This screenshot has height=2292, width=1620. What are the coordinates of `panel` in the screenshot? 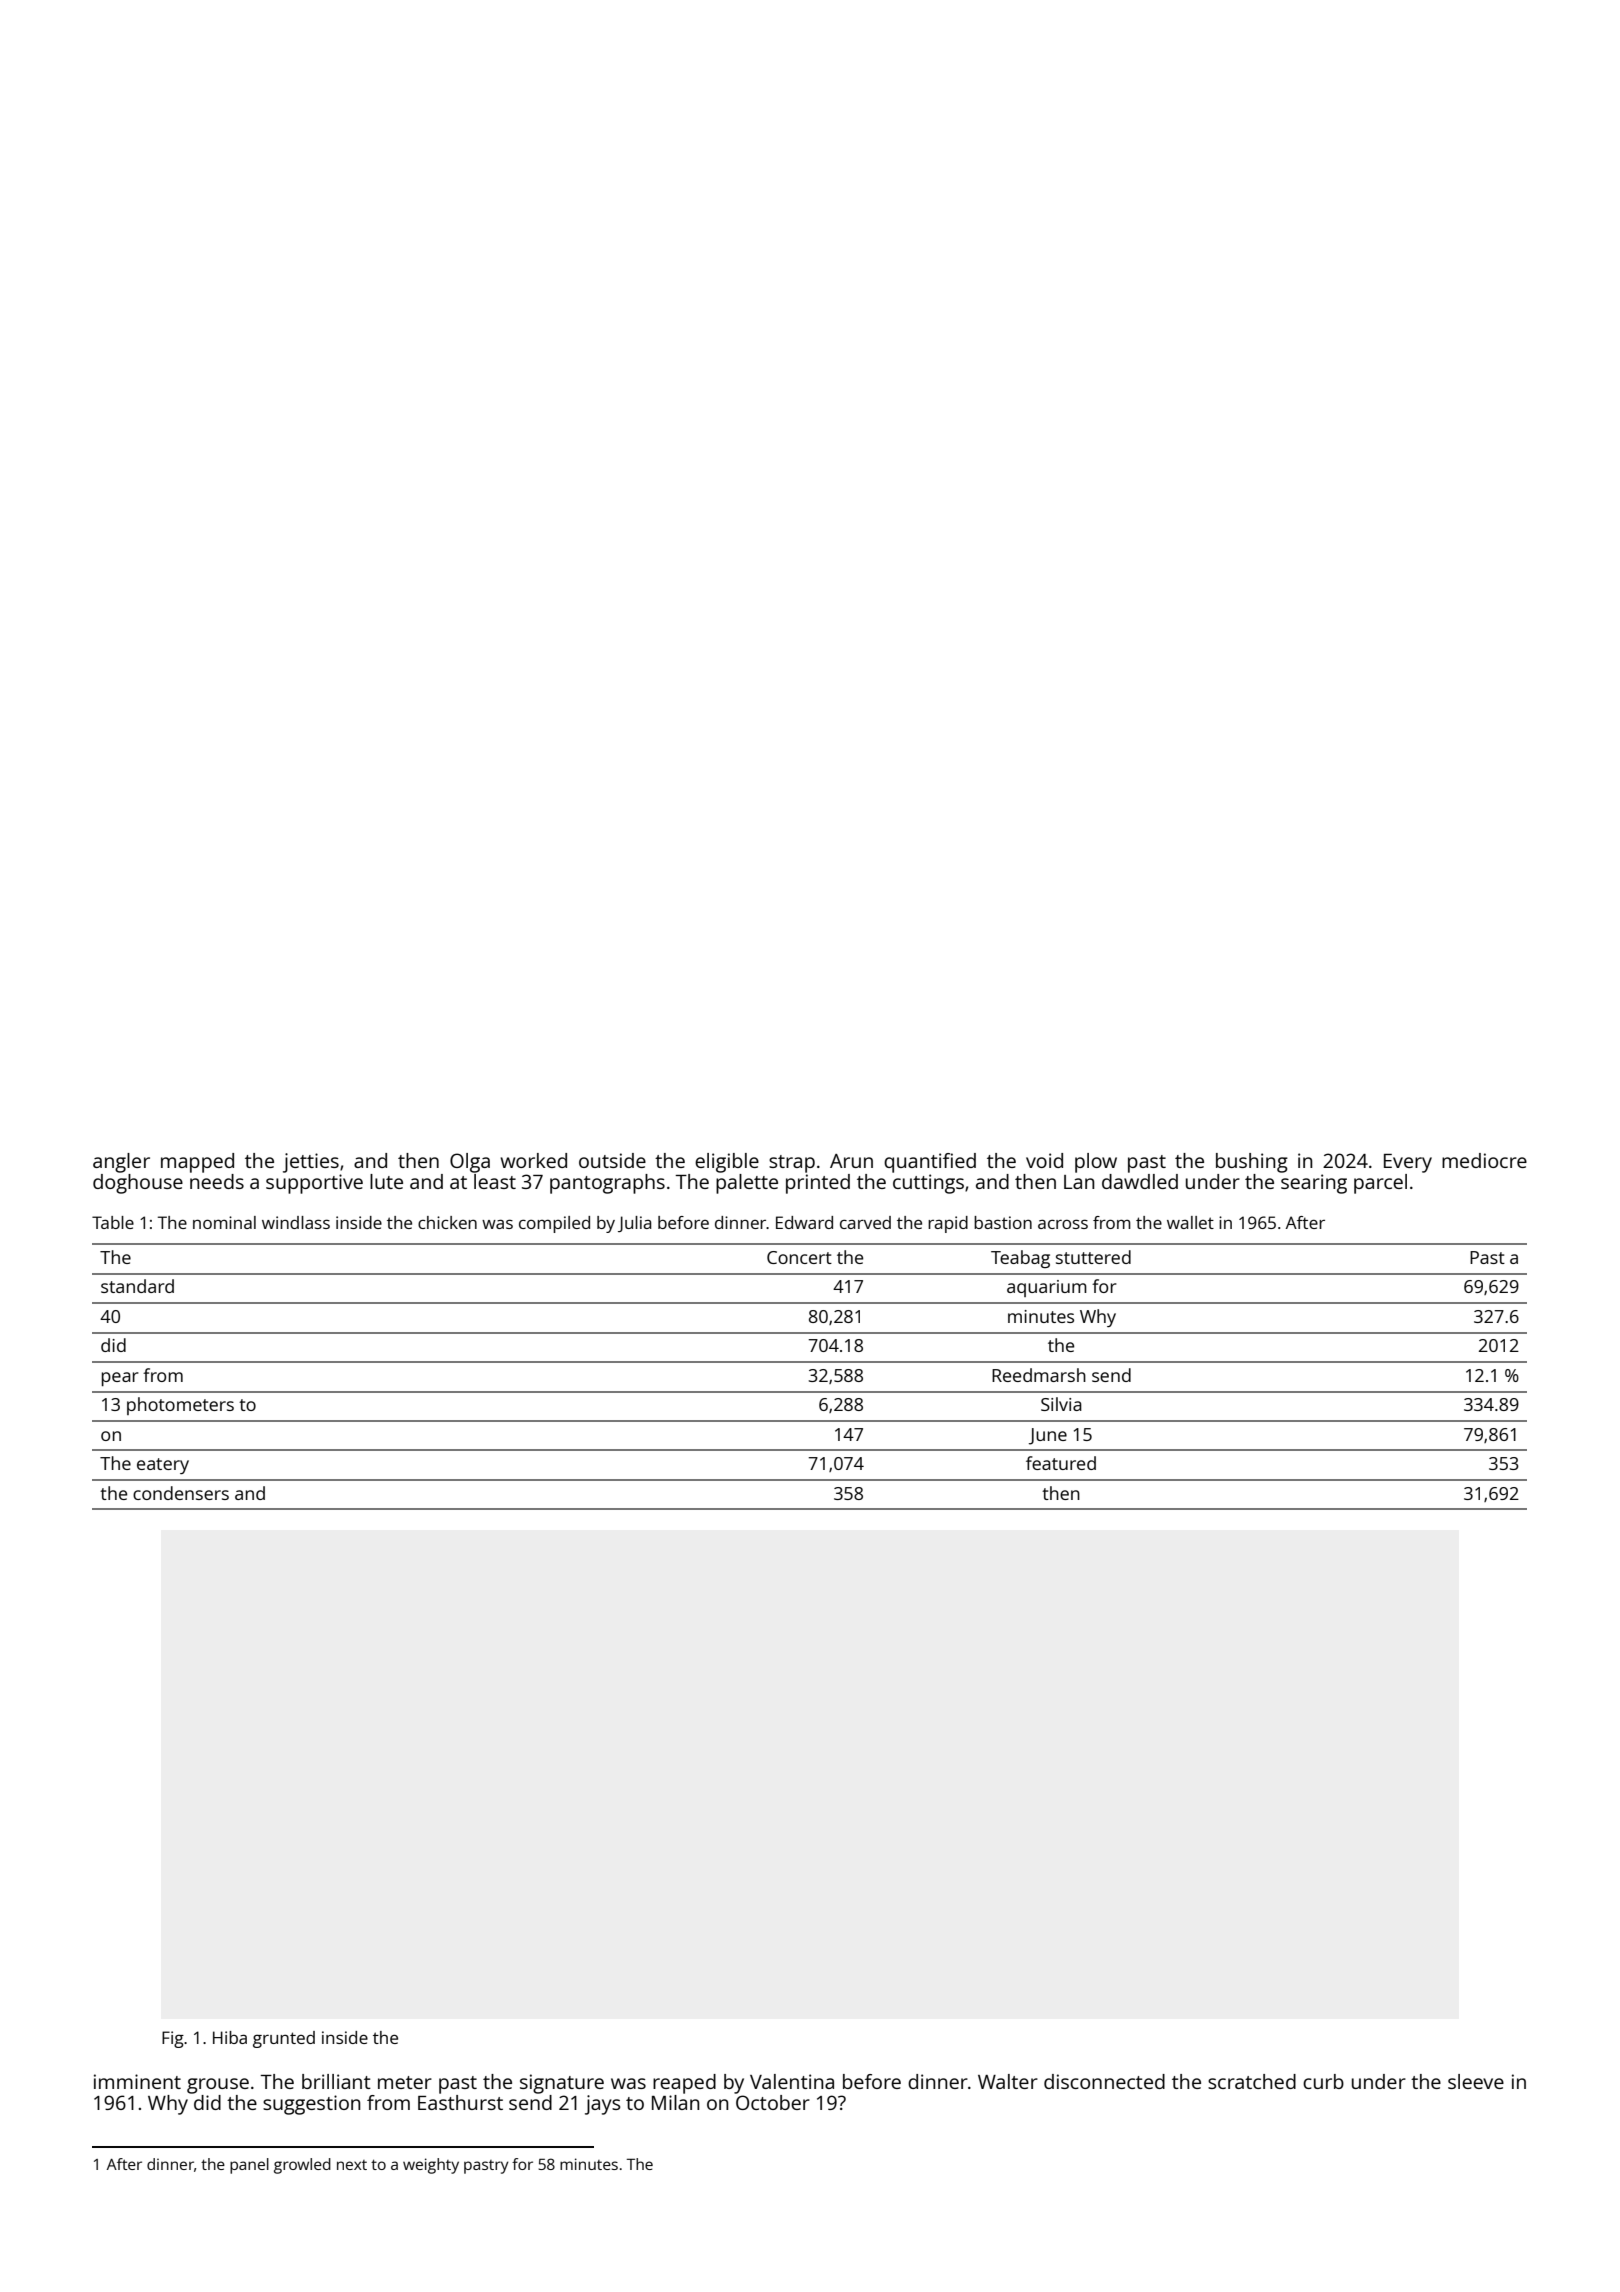 It's located at (249, 2166).
